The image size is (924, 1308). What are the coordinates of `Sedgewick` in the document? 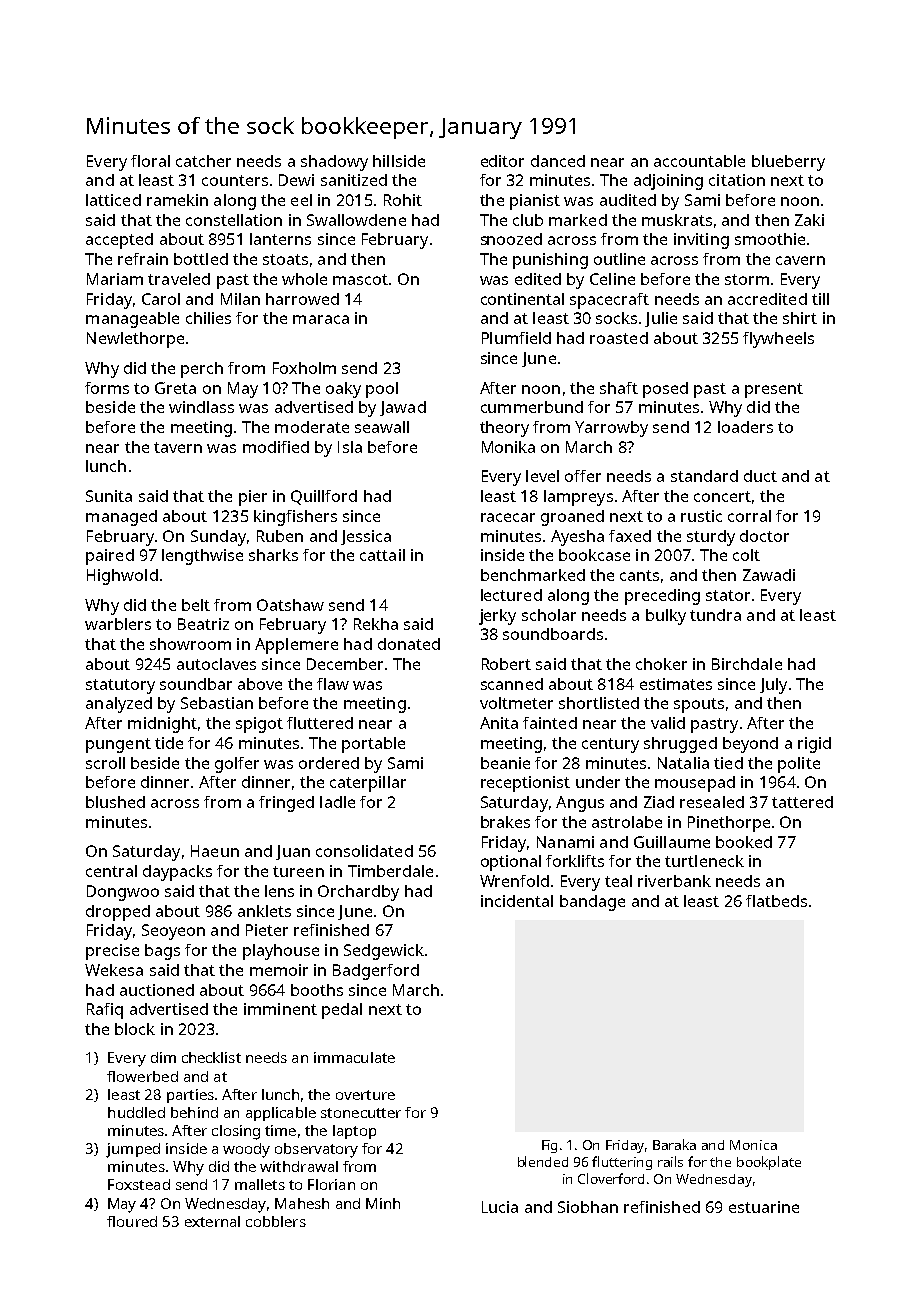 It's located at (384, 952).
